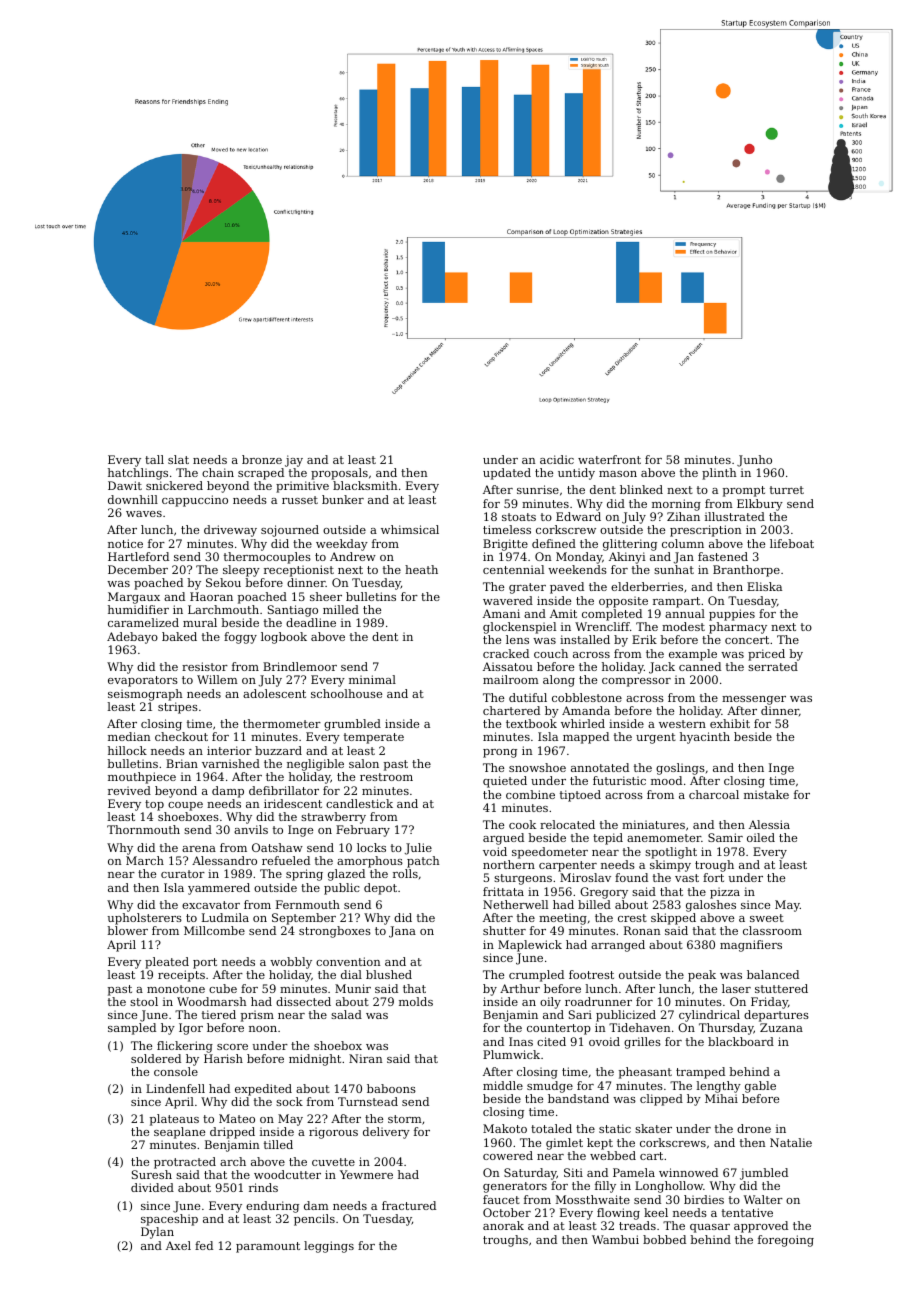 This page has width=924, height=1308. I want to click on leggings, so click(329, 1247).
